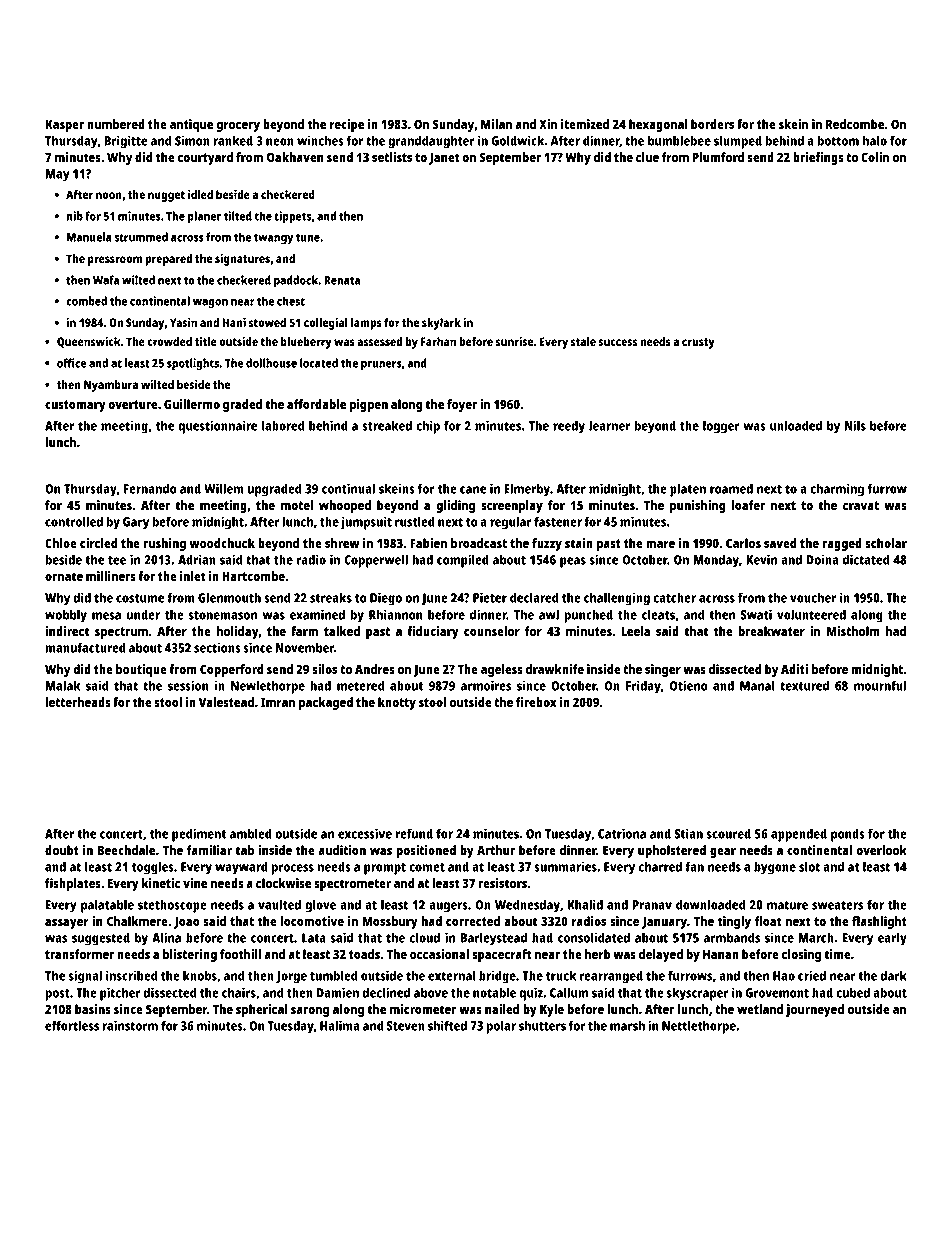 This screenshot has height=1233, width=952. What do you see at coordinates (627, 1025) in the screenshot?
I see `marsh` at bounding box center [627, 1025].
